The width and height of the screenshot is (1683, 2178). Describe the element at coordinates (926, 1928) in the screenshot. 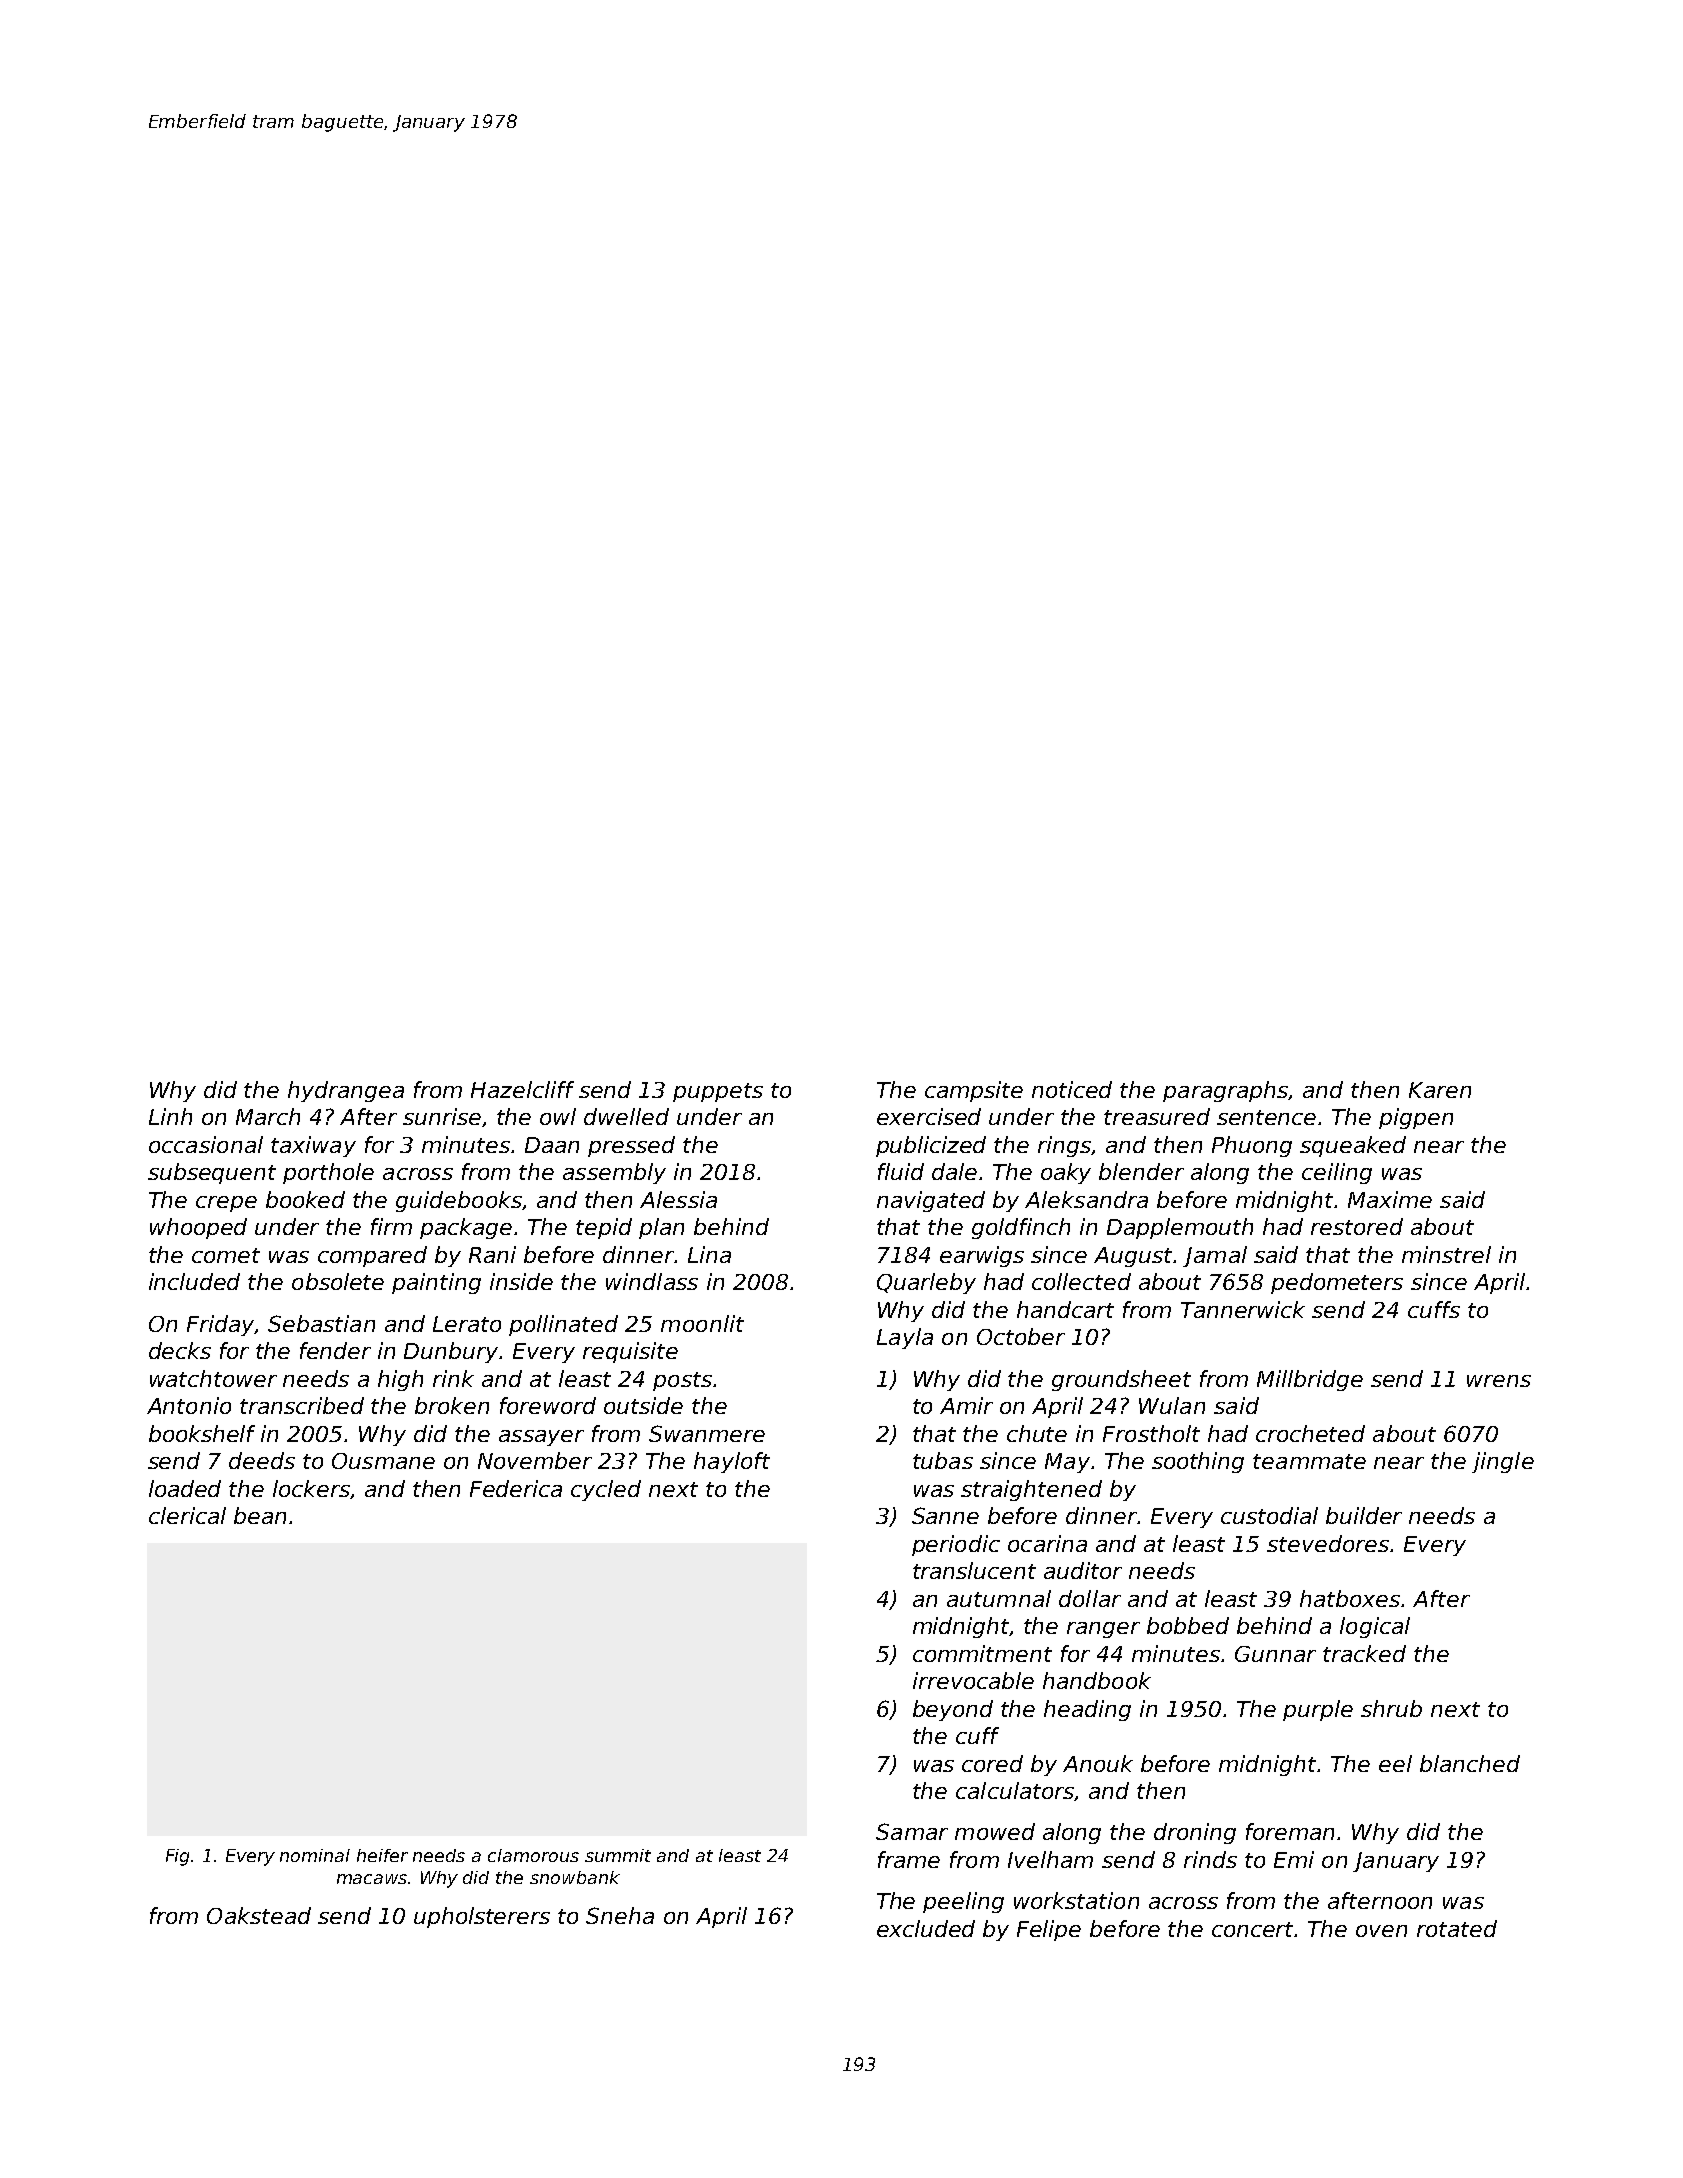

I see `excluded` at that location.
